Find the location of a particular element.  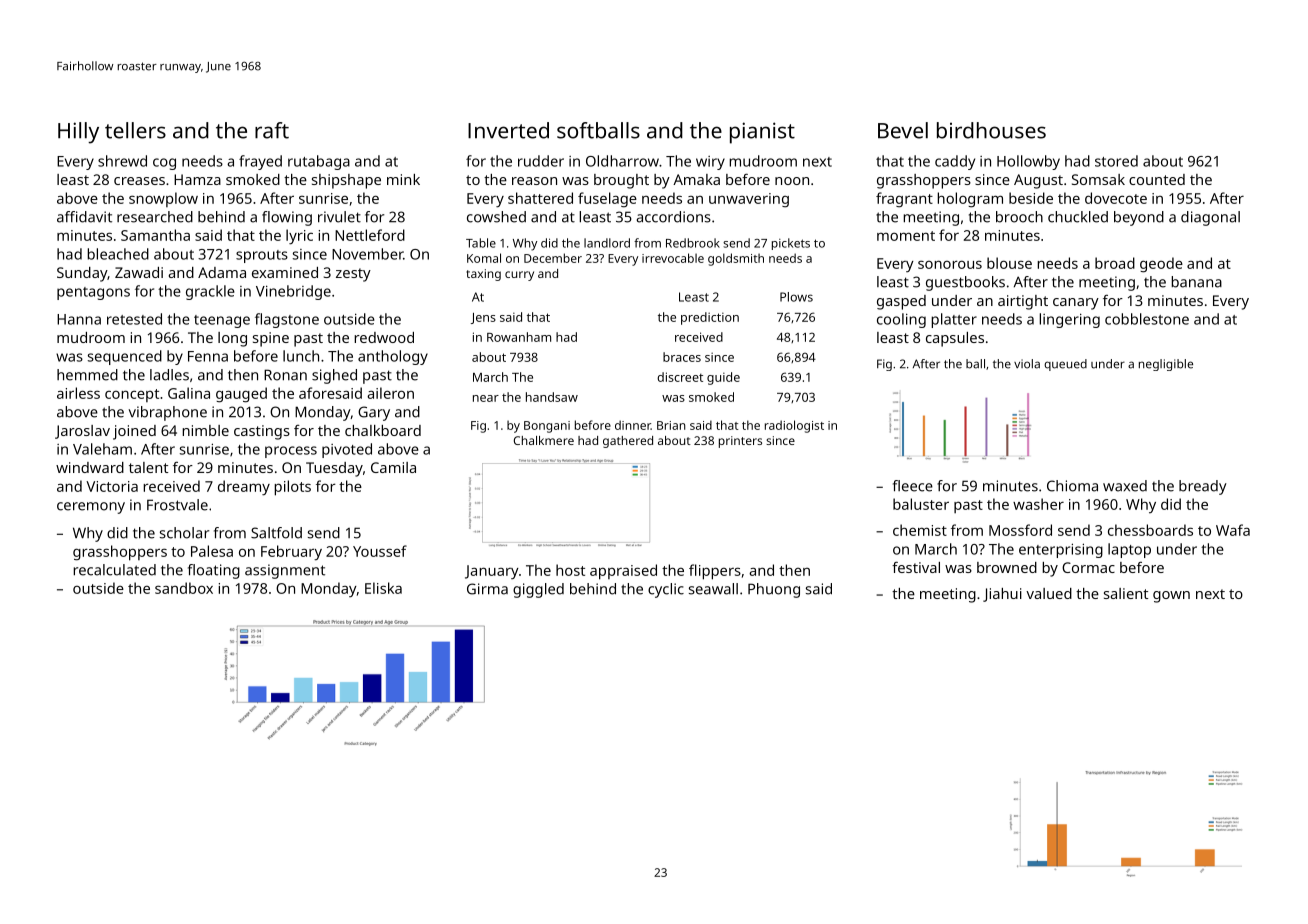

Eliska is located at coordinates (383, 588).
